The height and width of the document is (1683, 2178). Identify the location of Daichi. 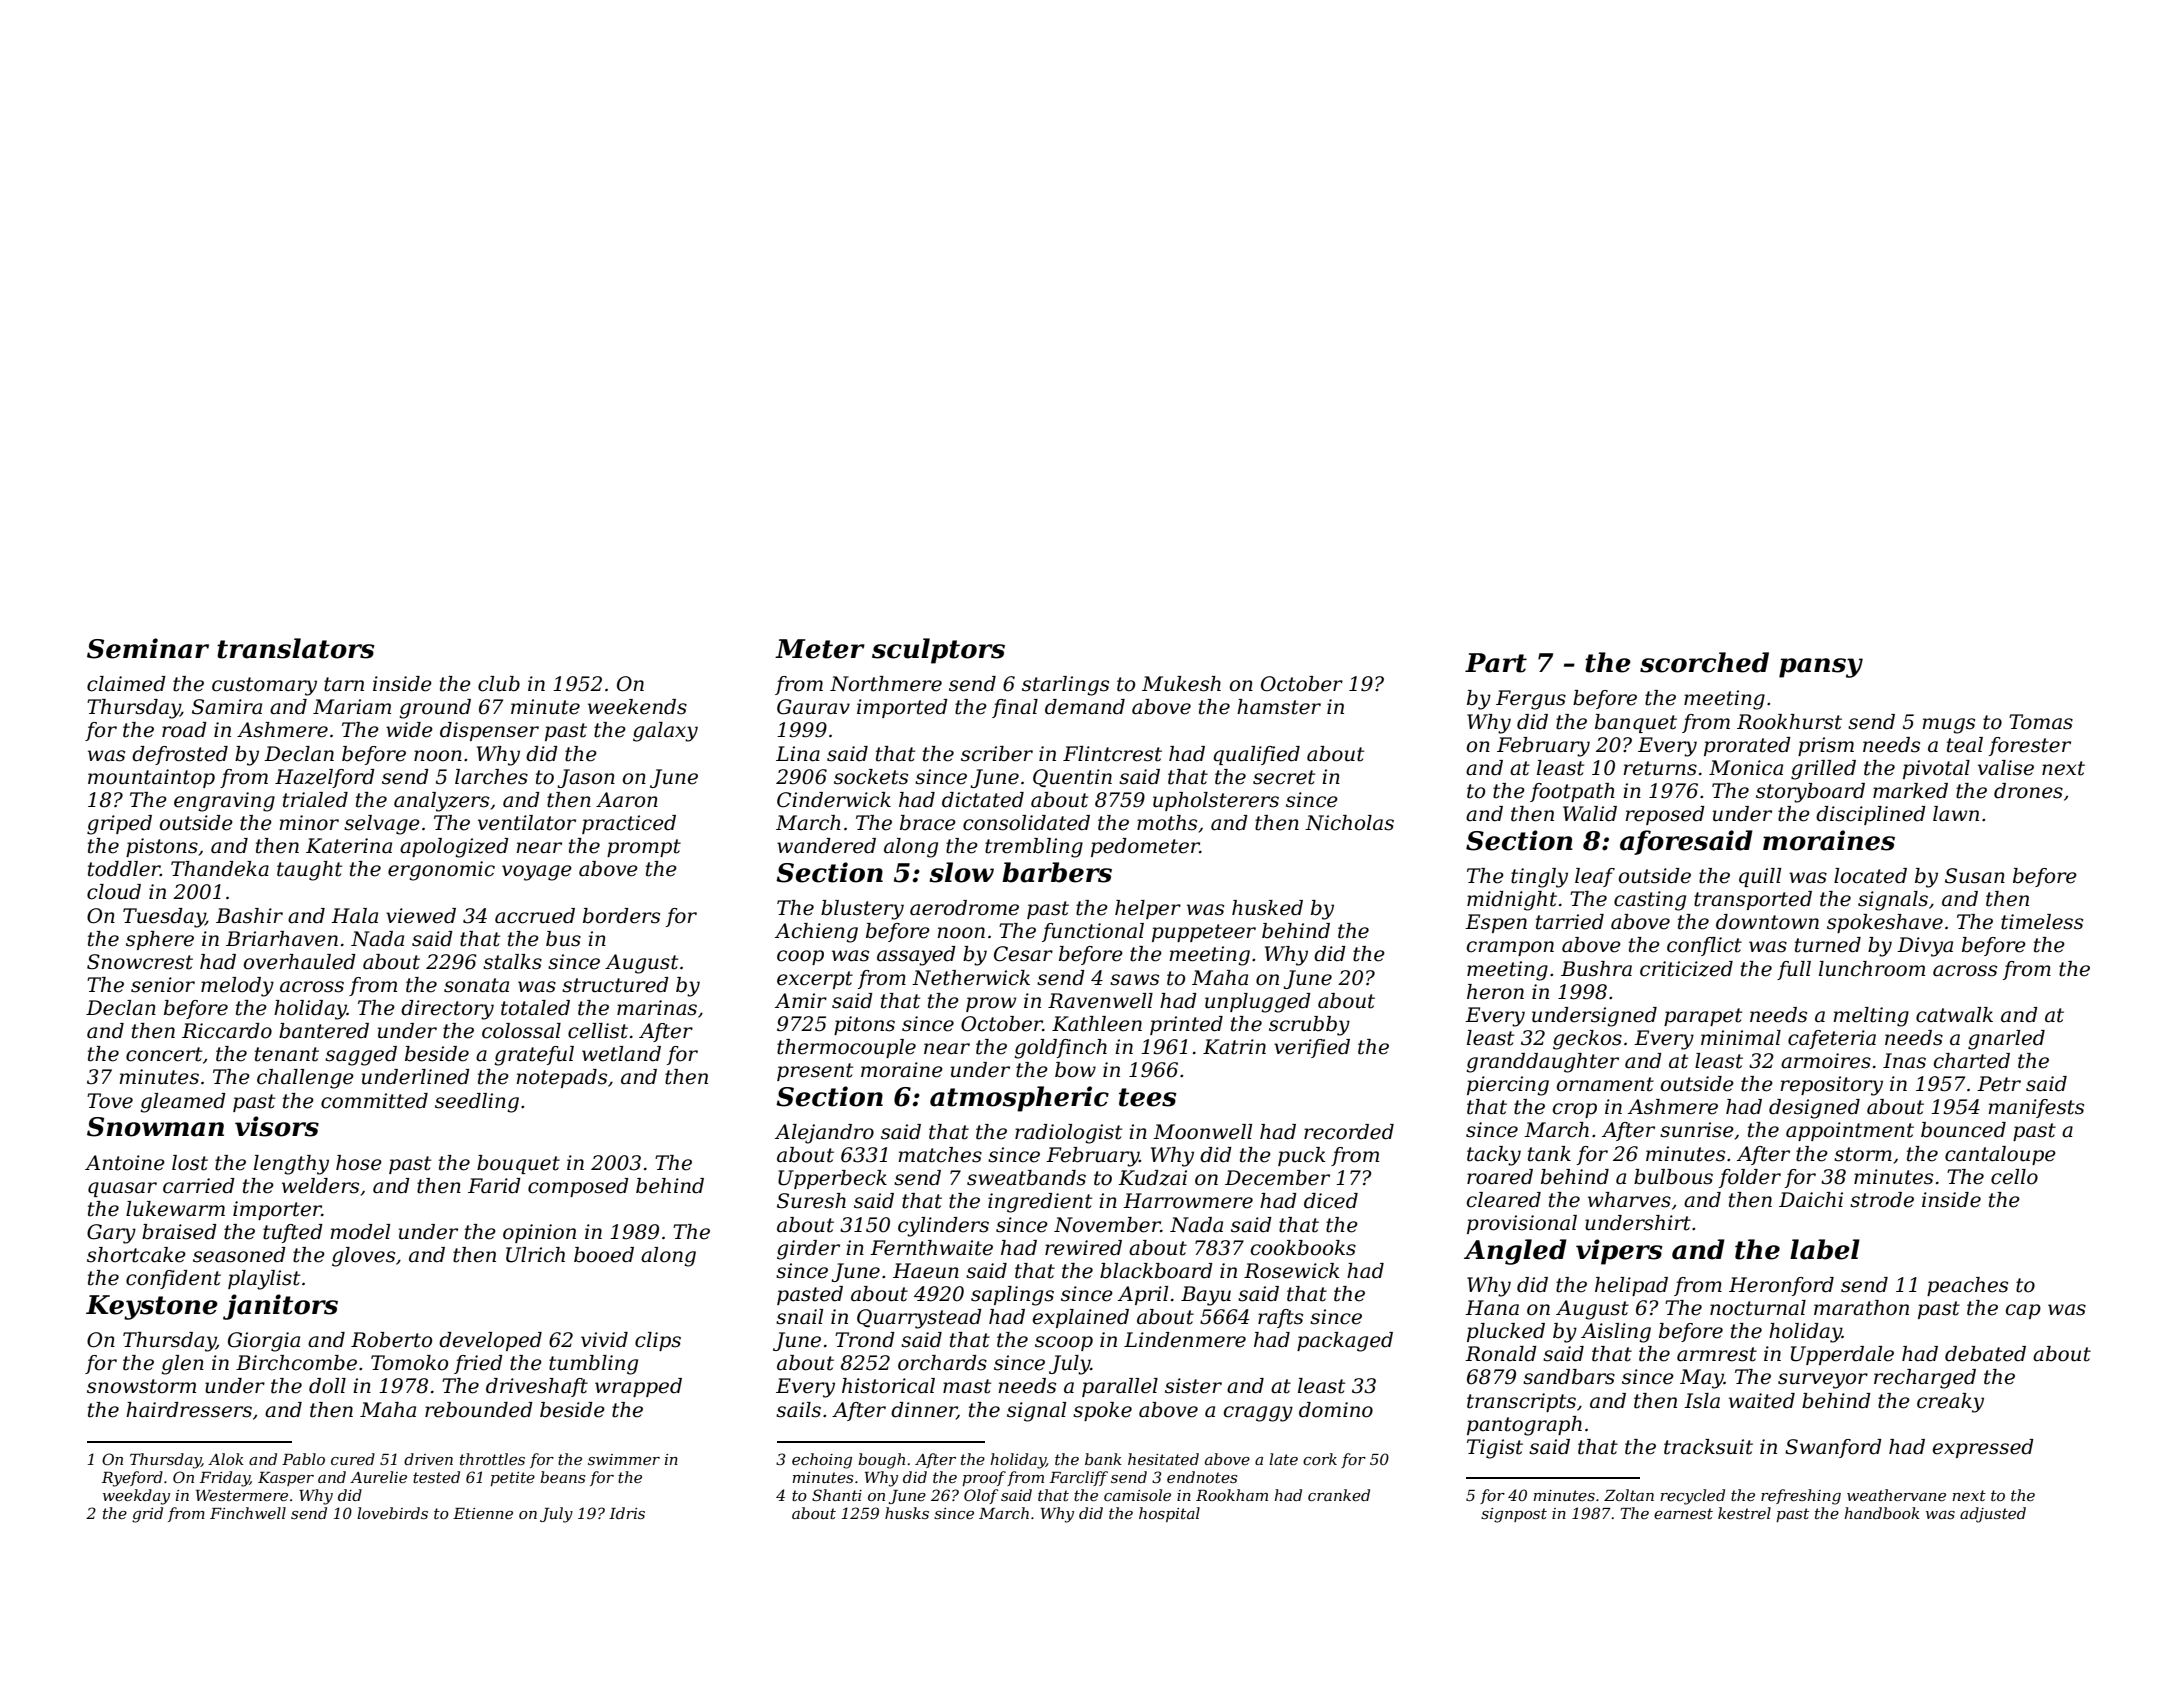
(1811, 1200).
